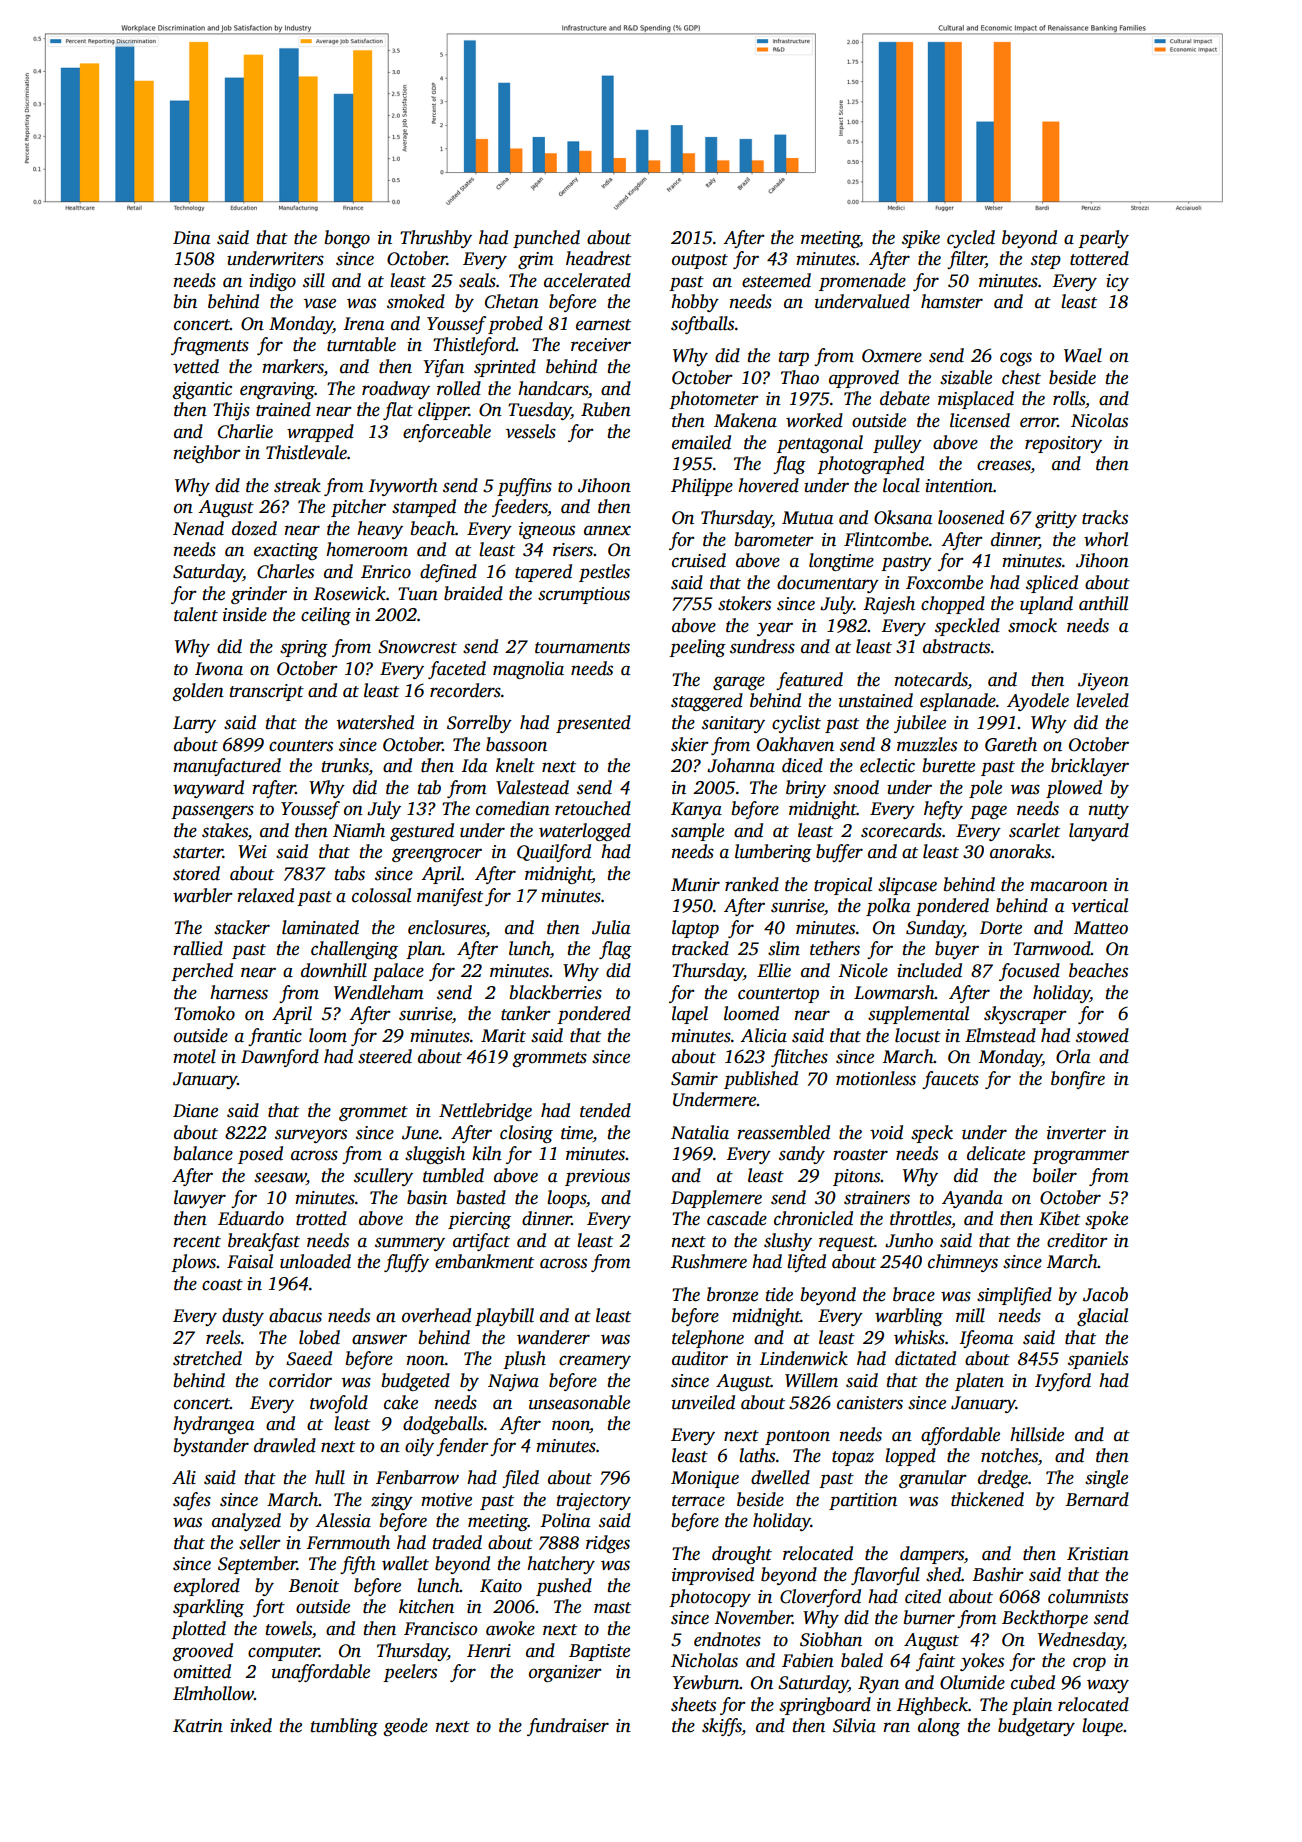 This screenshot has height=1842, width=1302. I want to click on hamster, so click(952, 301).
